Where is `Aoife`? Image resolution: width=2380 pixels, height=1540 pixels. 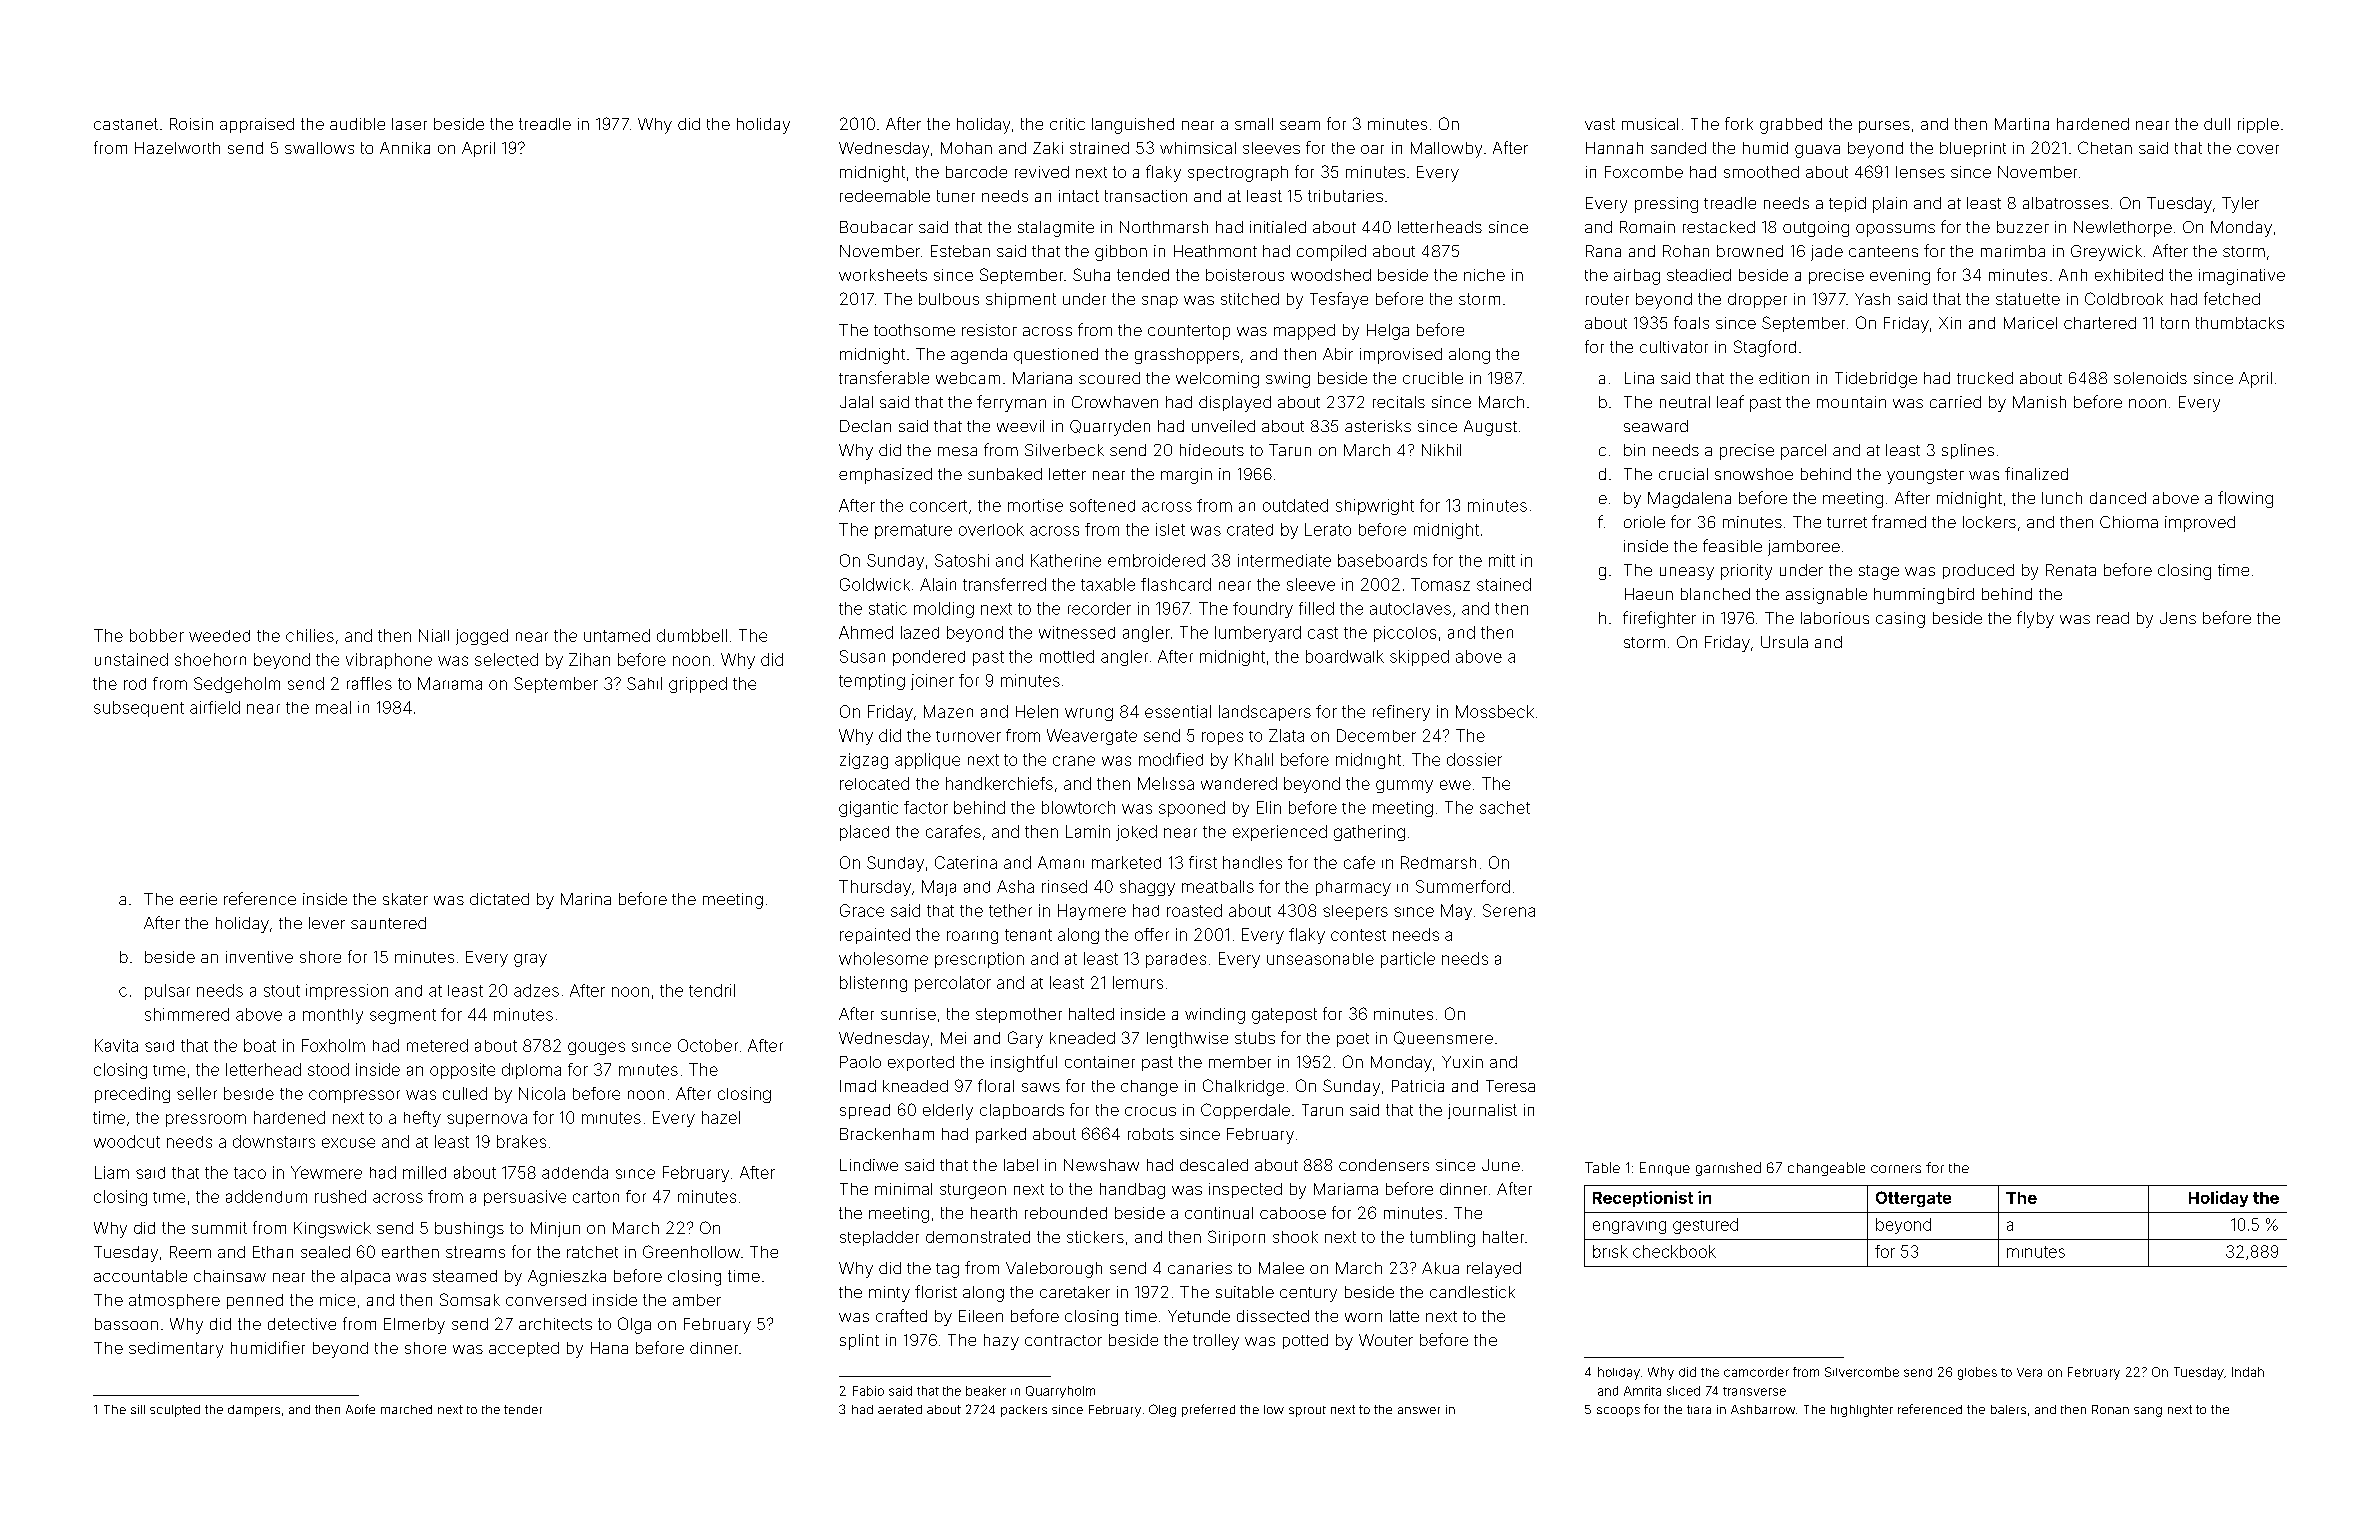 Aoife is located at coordinates (360, 1409).
